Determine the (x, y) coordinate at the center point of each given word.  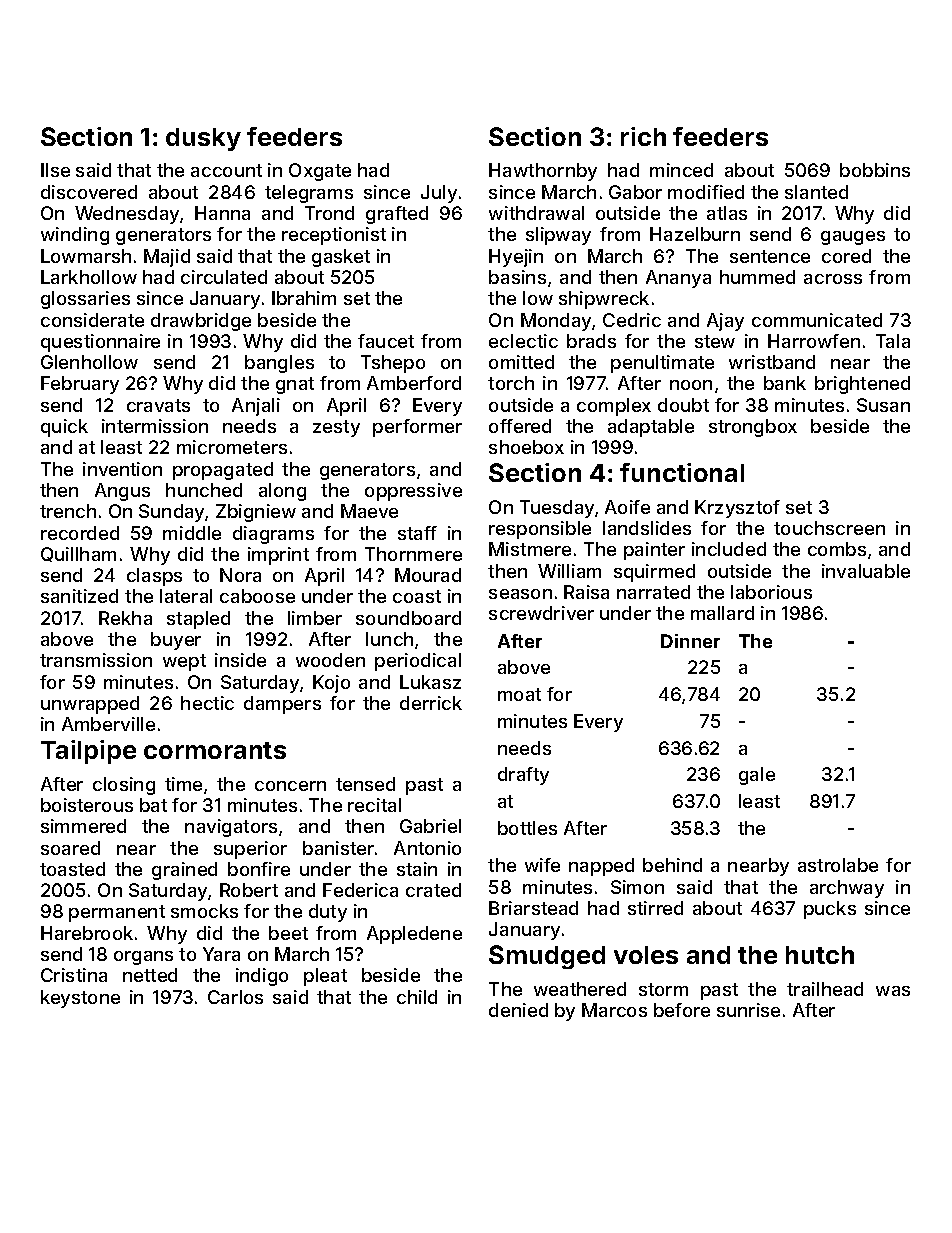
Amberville (108, 724)
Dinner (690, 641)
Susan (883, 405)
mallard (722, 613)
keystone (80, 999)
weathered (580, 989)
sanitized (79, 596)
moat (519, 694)
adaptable (651, 428)
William (569, 571)
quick (64, 428)
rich (643, 136)
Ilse (55, 170)
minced (681, 170)
